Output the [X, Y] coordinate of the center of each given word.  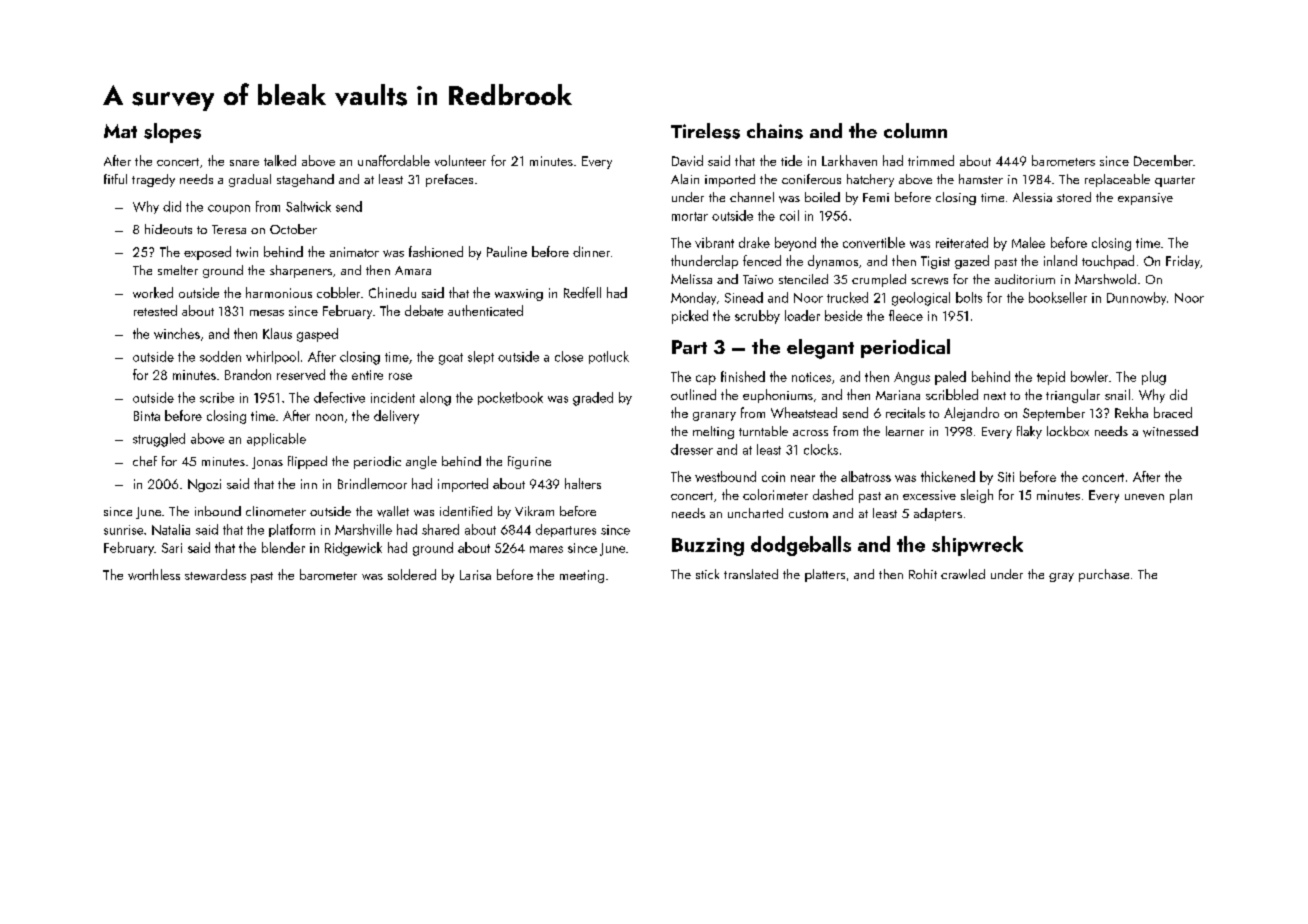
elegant [820, 349]
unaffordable [394, 160]
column [915, 130]
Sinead [744, 297]
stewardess [215, 574]
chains [775, 131]
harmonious [279, 292]
